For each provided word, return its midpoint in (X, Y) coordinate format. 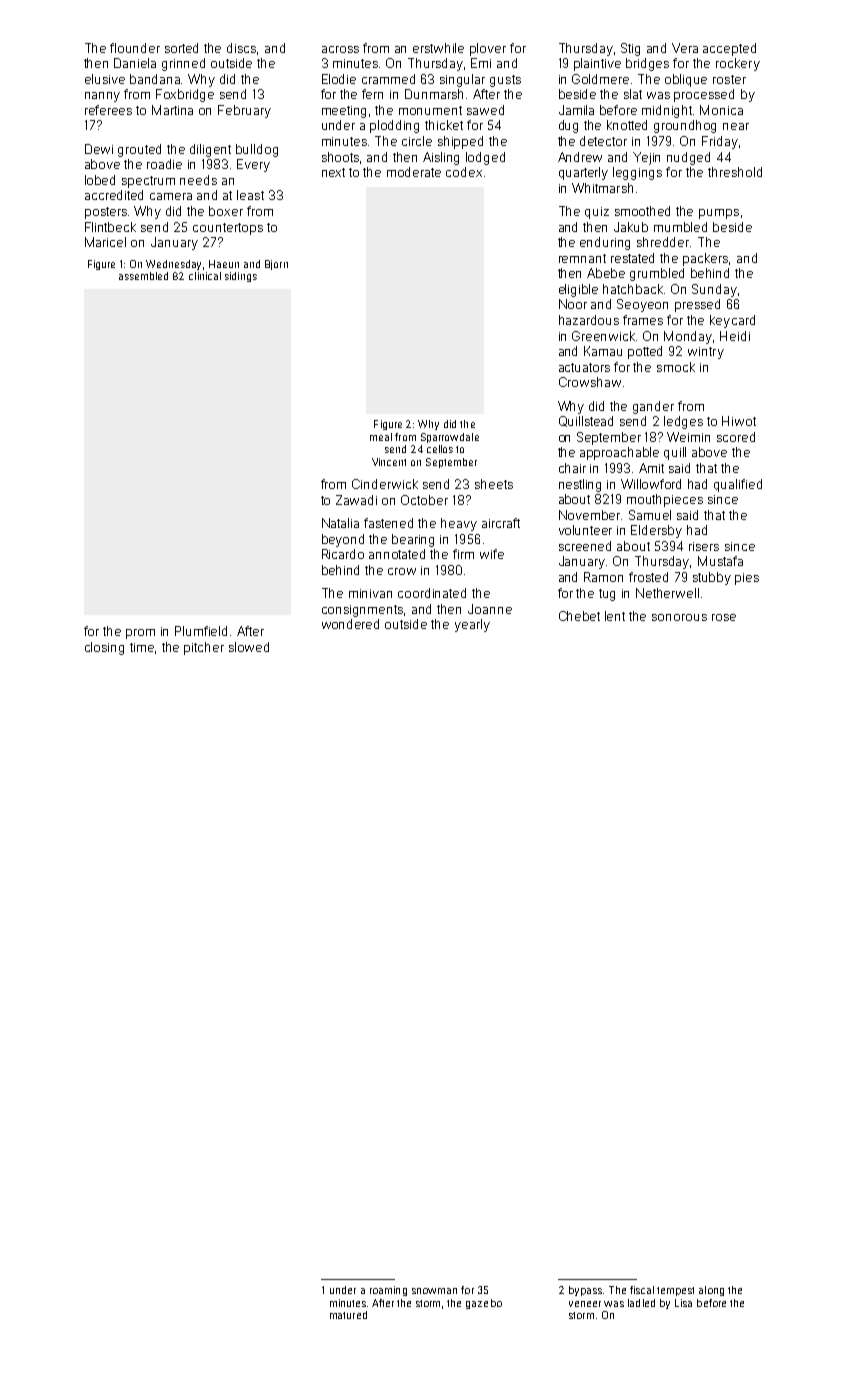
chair (572, 468)
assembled (143, 276)
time (142, 647)
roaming (388, 1291)
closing (104, 648)
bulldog (257, 150)
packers (705, 259)
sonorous (679, 617)
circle (417, 141)
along (711, 1291)
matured (348, 1315)
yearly (472, 625)
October (424, 500)
